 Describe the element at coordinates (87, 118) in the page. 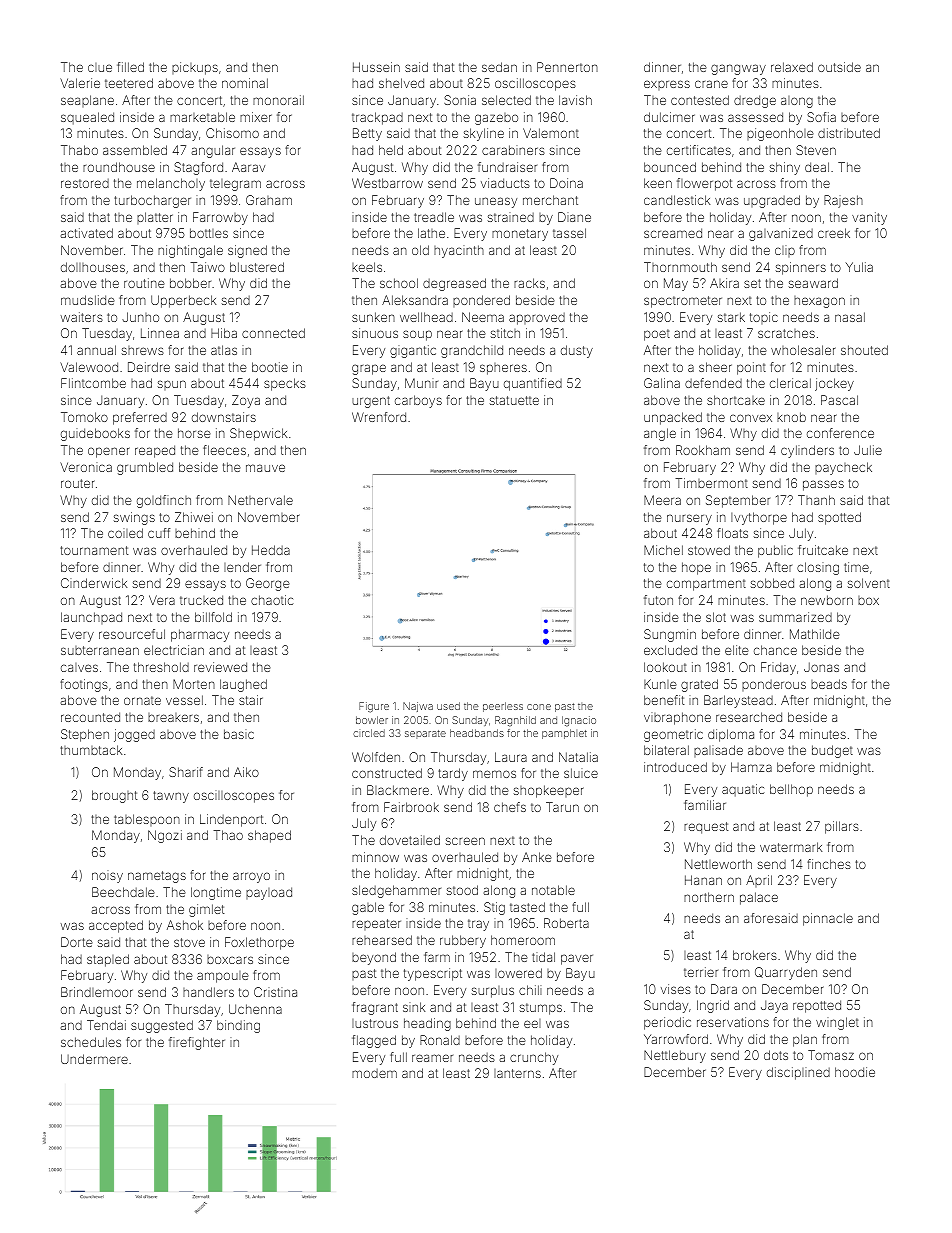

I see `squealed` at that location.
